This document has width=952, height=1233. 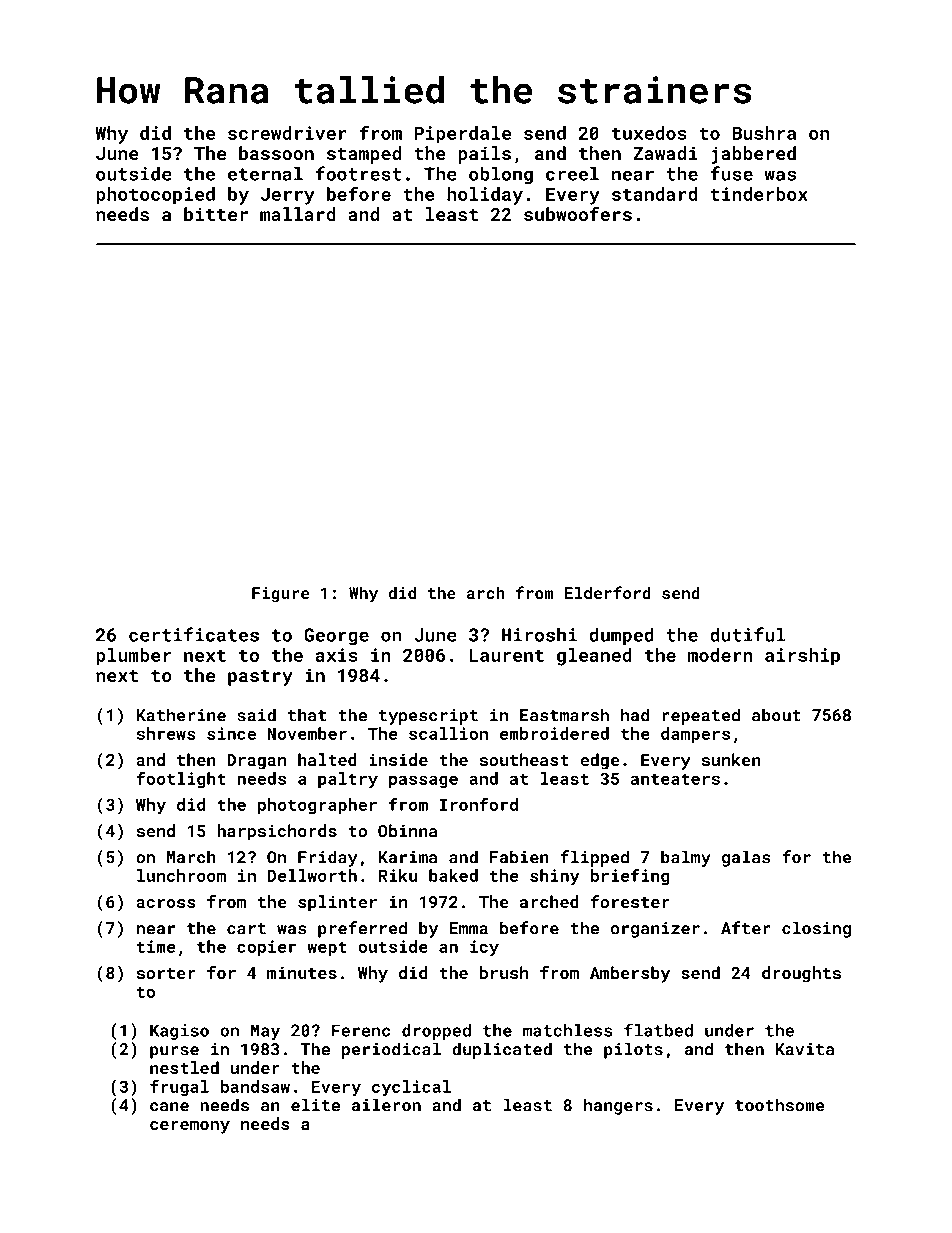 What do you see at coordinates (608, 592) in the document?
I see `Elderford` at bounding box center [608, 592].
